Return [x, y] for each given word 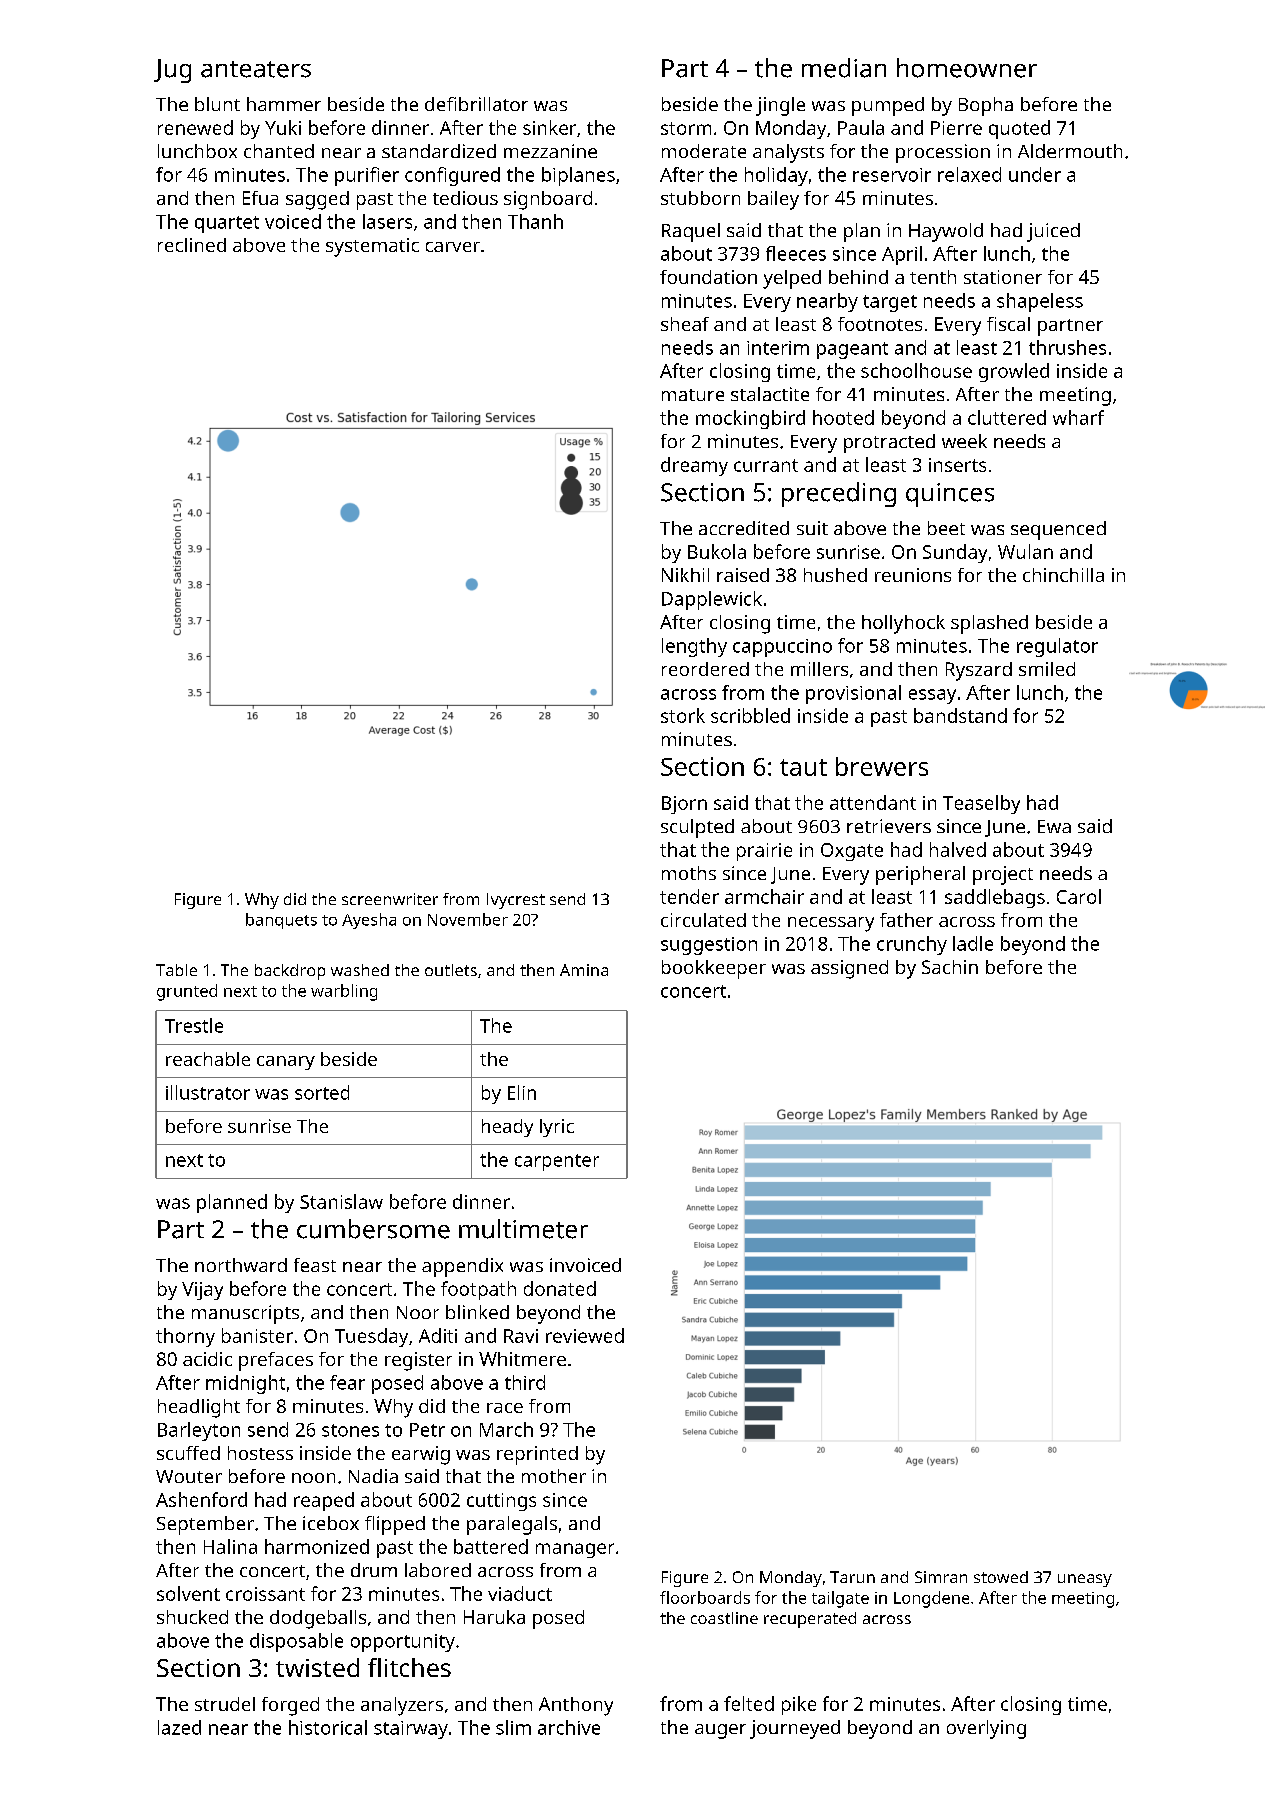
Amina [584, 970]
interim [778, 348]
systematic [372, 247]
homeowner [967, 68]
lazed [179, 1727]
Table [176, 970]
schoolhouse [916, 370]
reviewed [585, 1335]
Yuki [283, 127]
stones [350, 1430]
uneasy [1085, 1580]
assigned [849, 969]
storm [686, 128]
